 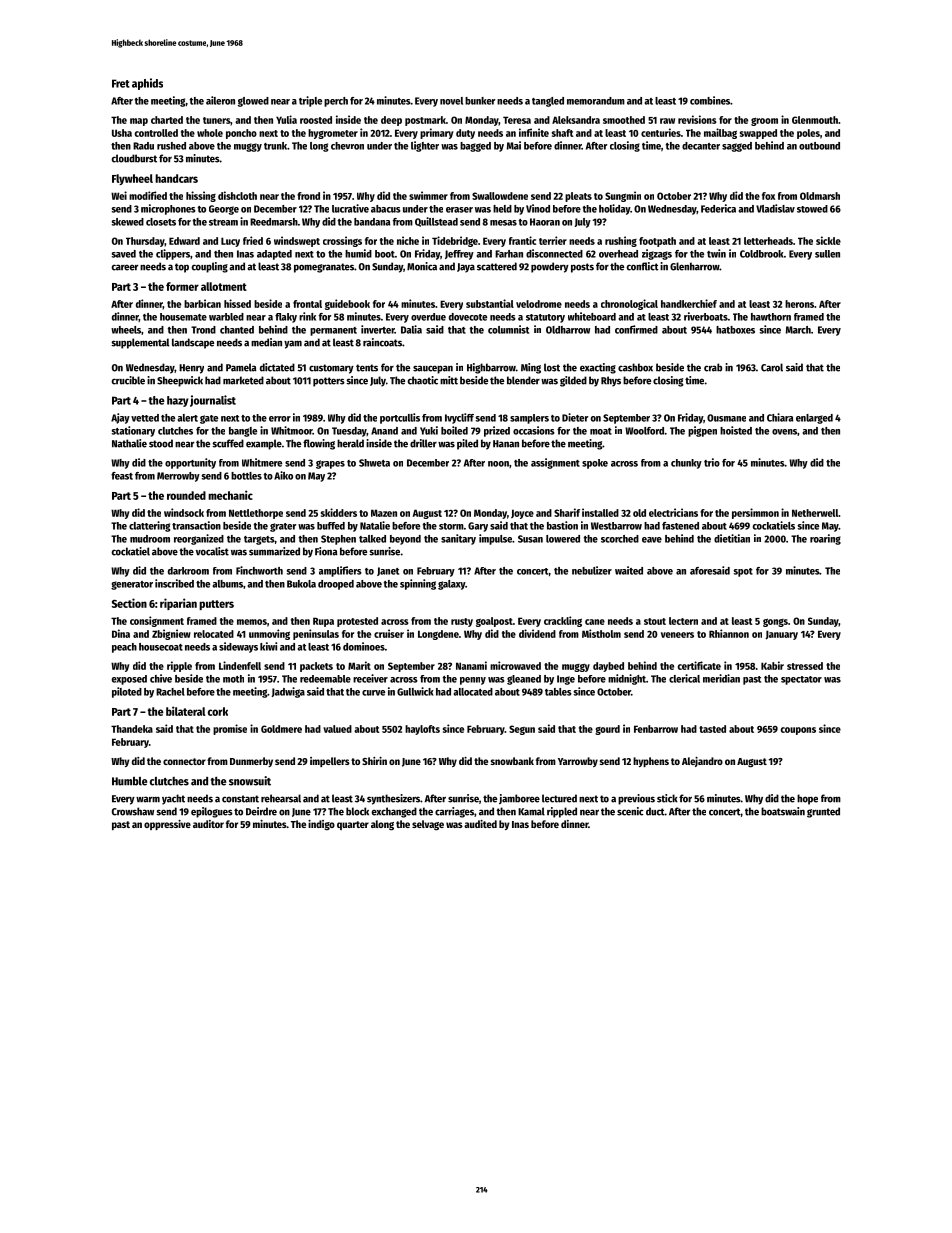 I want to click on conflict, so click(x=642, y=266).
